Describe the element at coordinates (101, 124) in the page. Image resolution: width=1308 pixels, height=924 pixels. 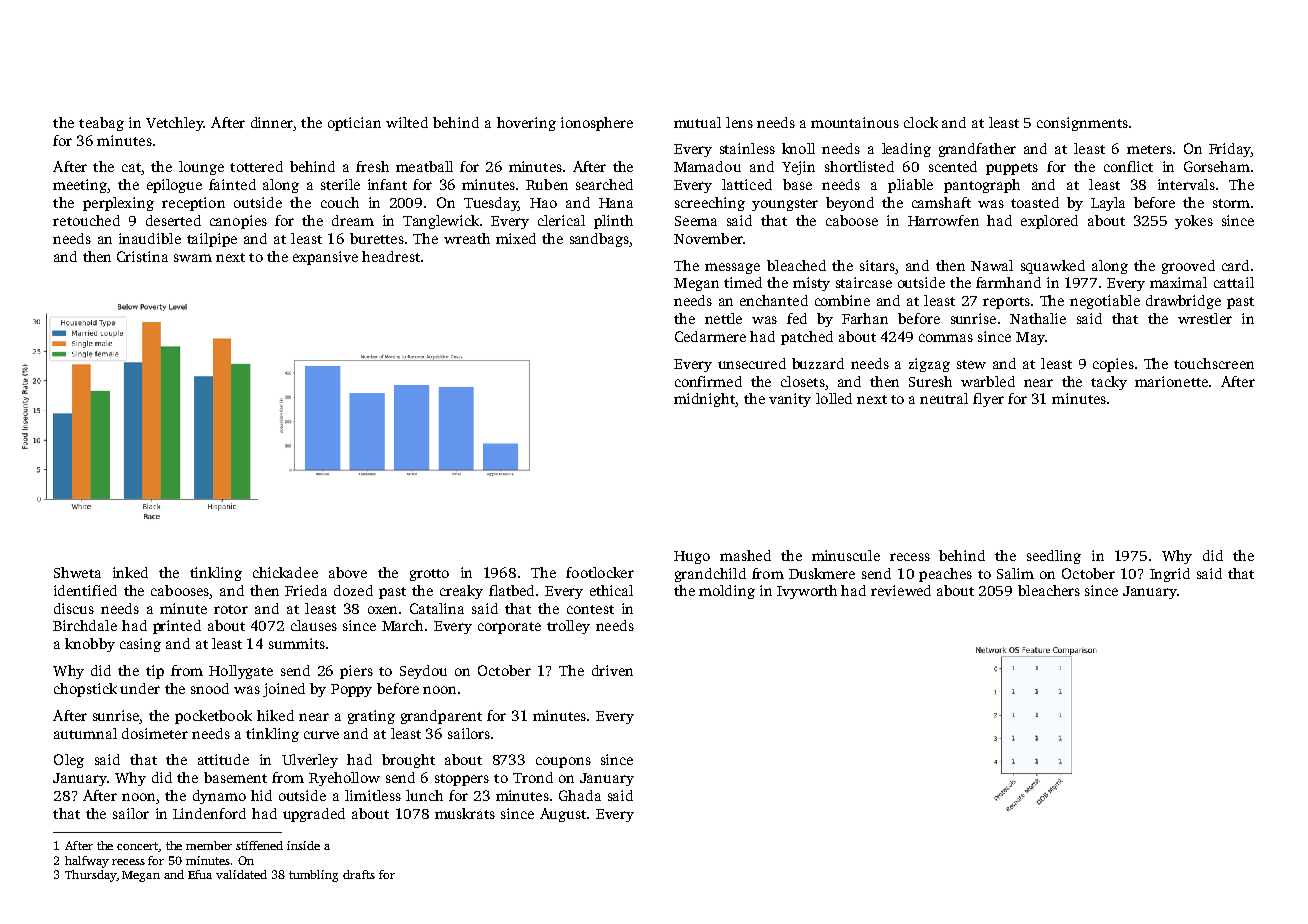
I see `teabag` at that location.
